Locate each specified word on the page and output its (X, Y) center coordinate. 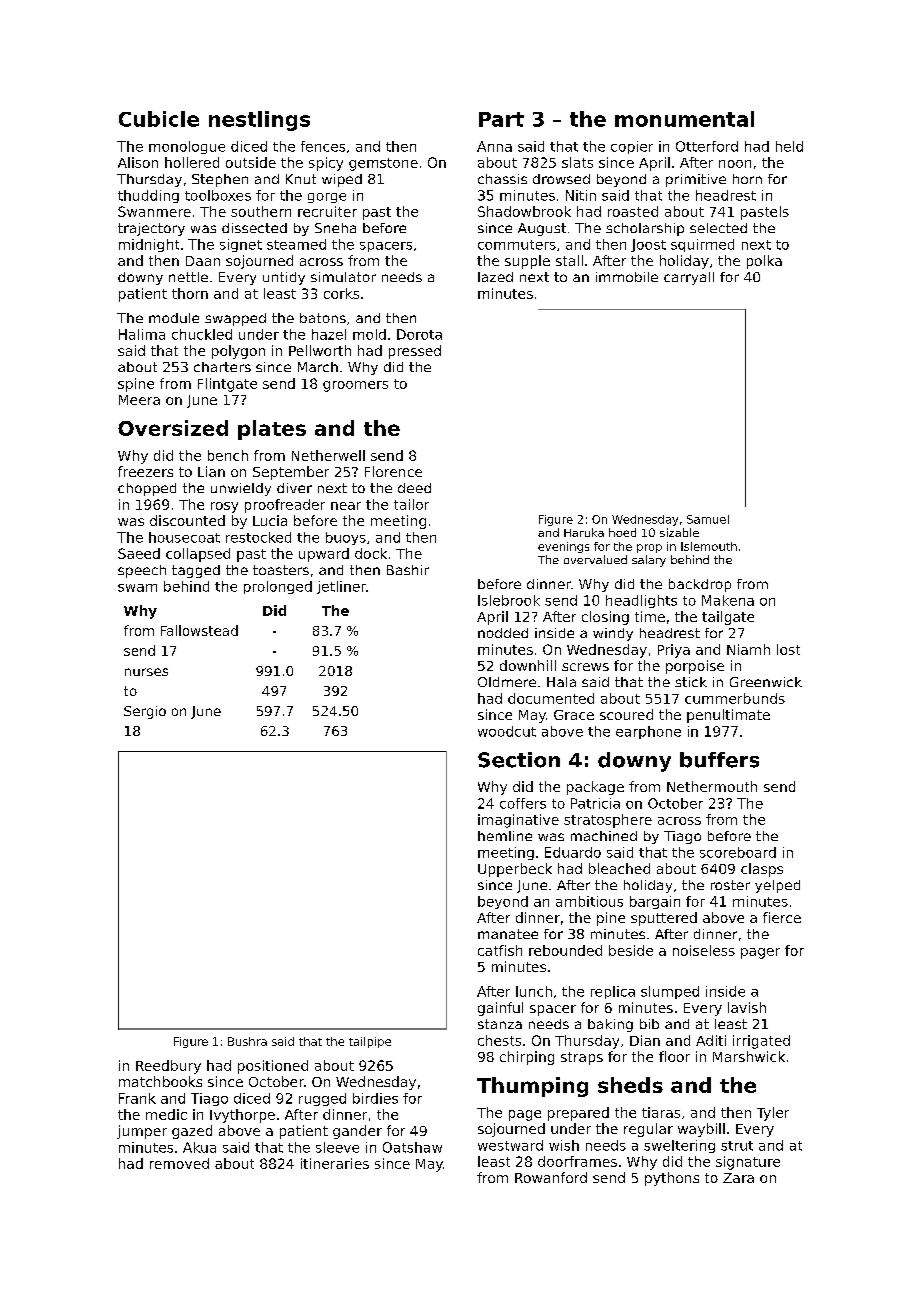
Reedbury (168, 1067)
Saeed (139, 553)
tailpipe (370, 1042)
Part (501, 119)
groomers (355, 386)
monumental (684, 119)
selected (718, 228)
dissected (254, 228)
